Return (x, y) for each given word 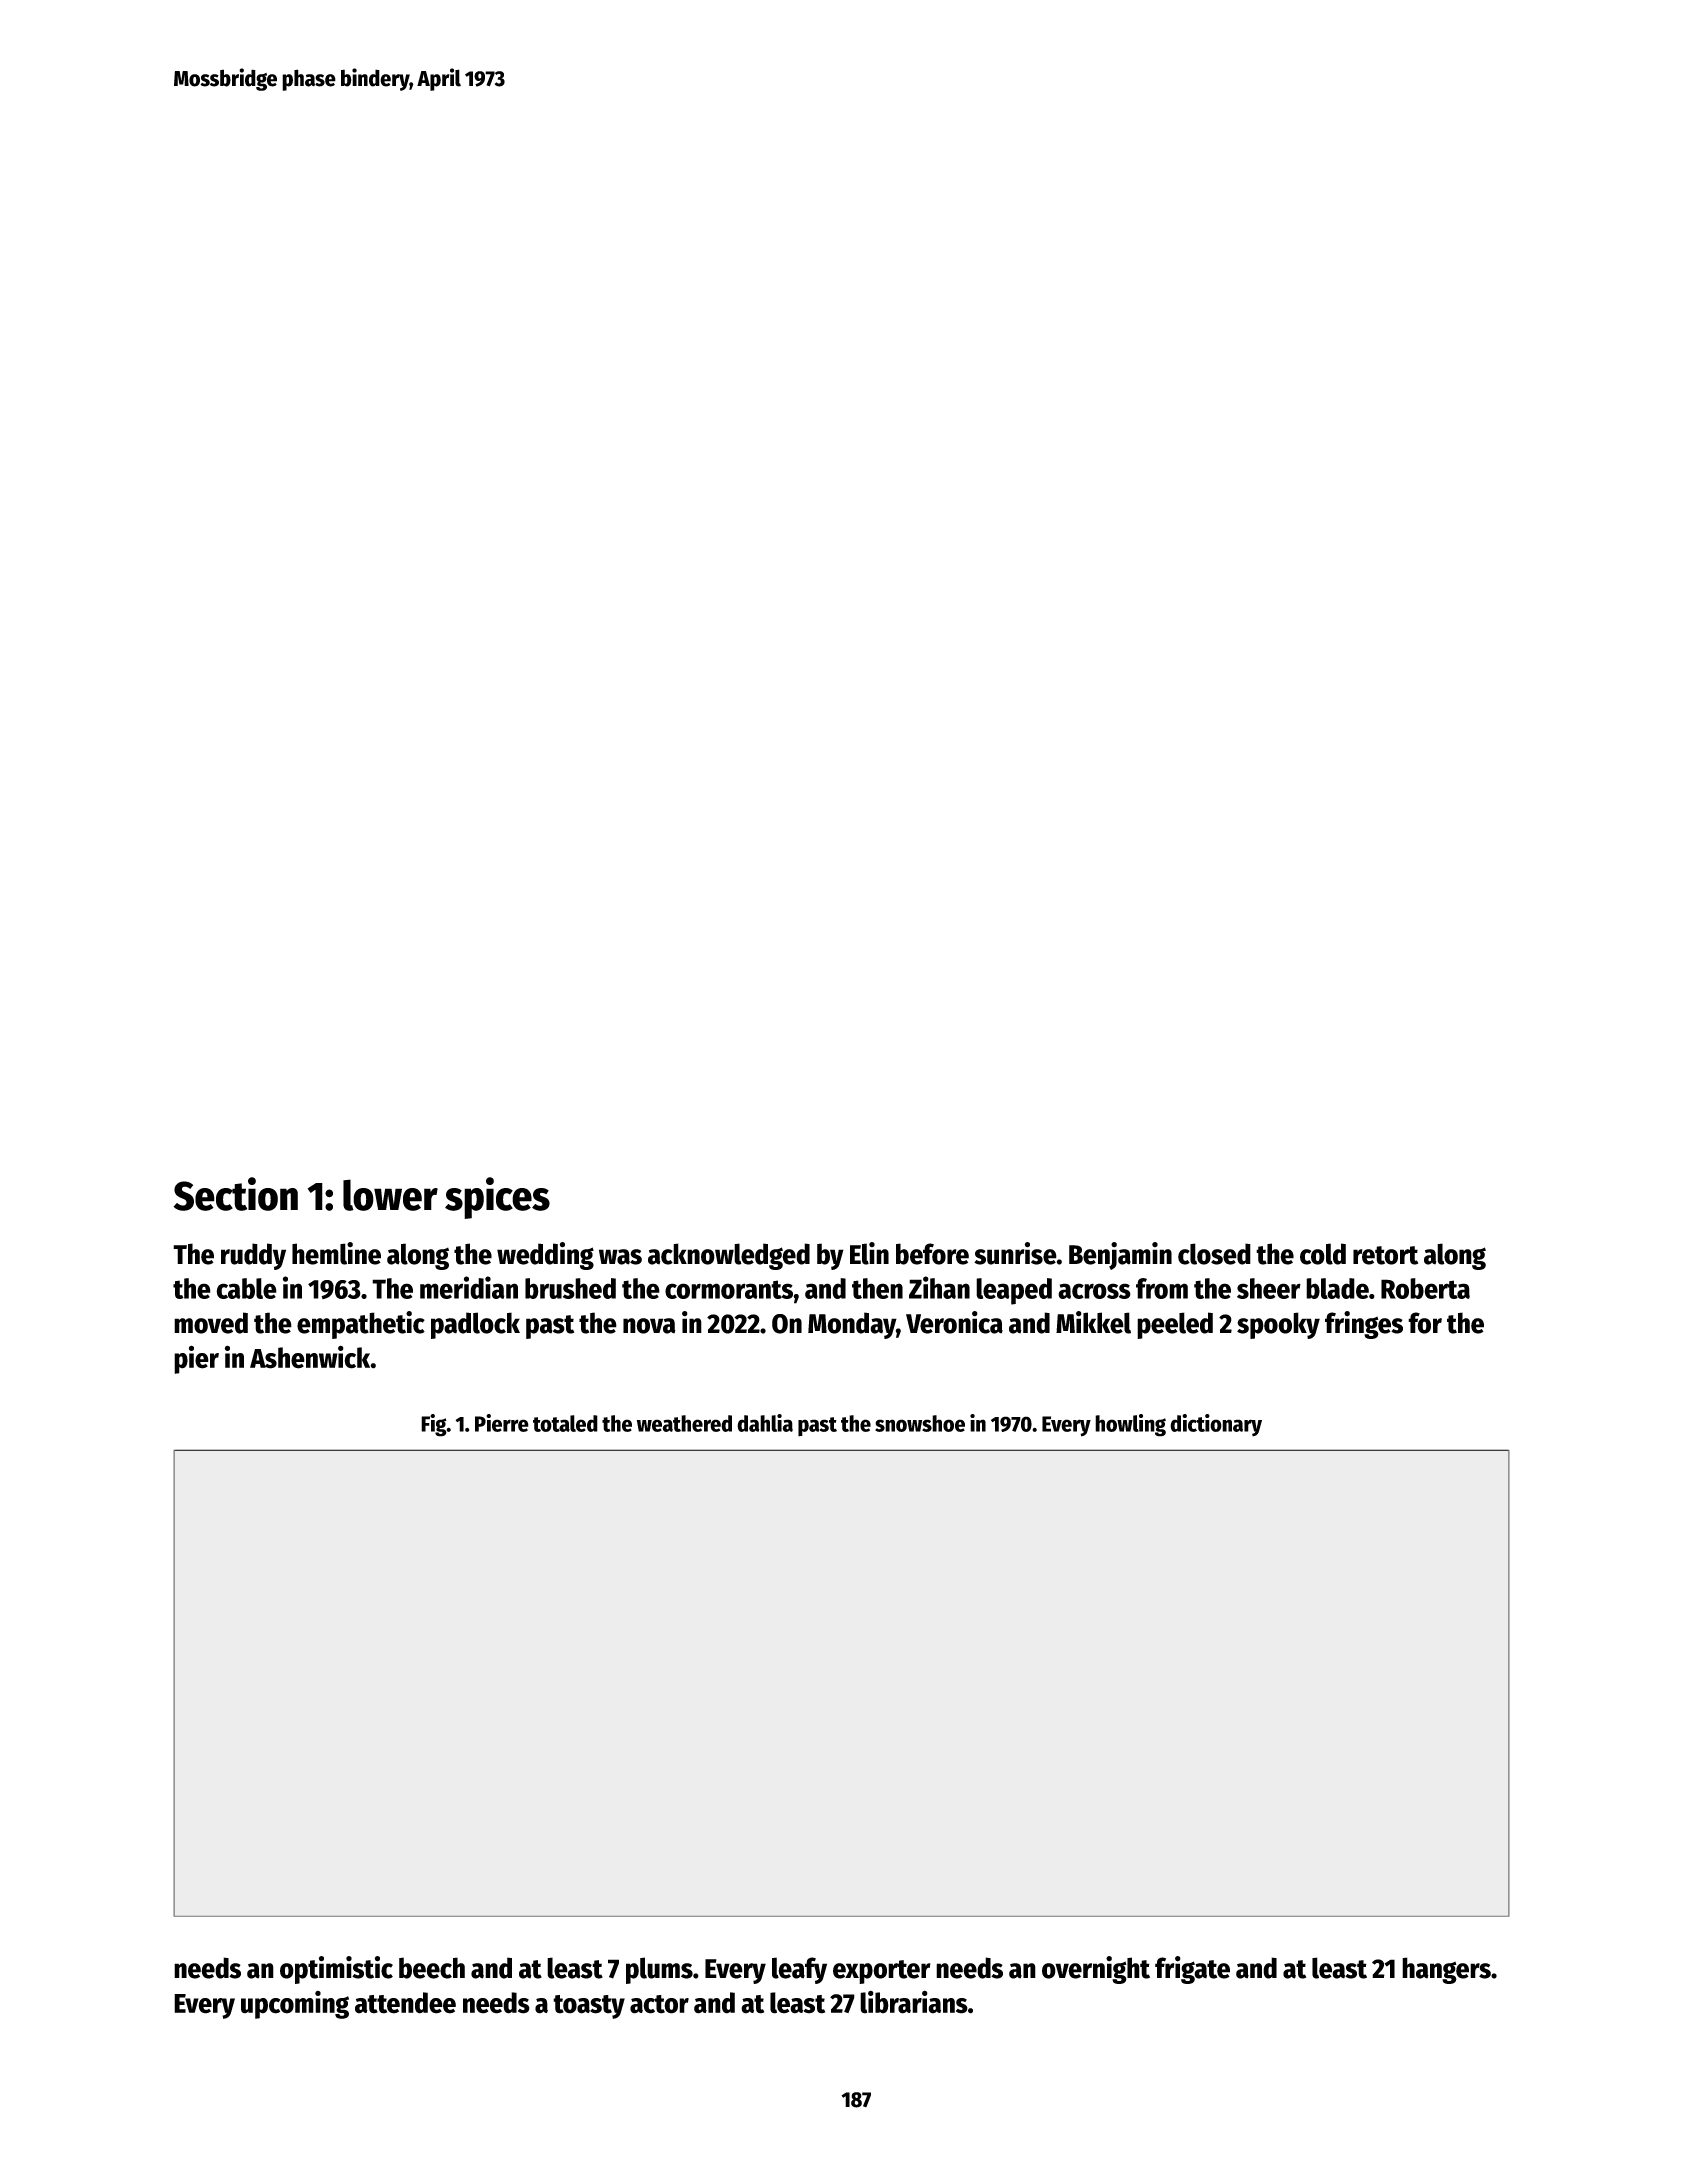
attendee (405, 2003)
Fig (434, 1425)
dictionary (1216, 1425)
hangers (1446, 1970)
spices (497, 1198)
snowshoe (920, 1423)
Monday (852, 1325)
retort (1385, 1255)
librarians (914, 2002)
